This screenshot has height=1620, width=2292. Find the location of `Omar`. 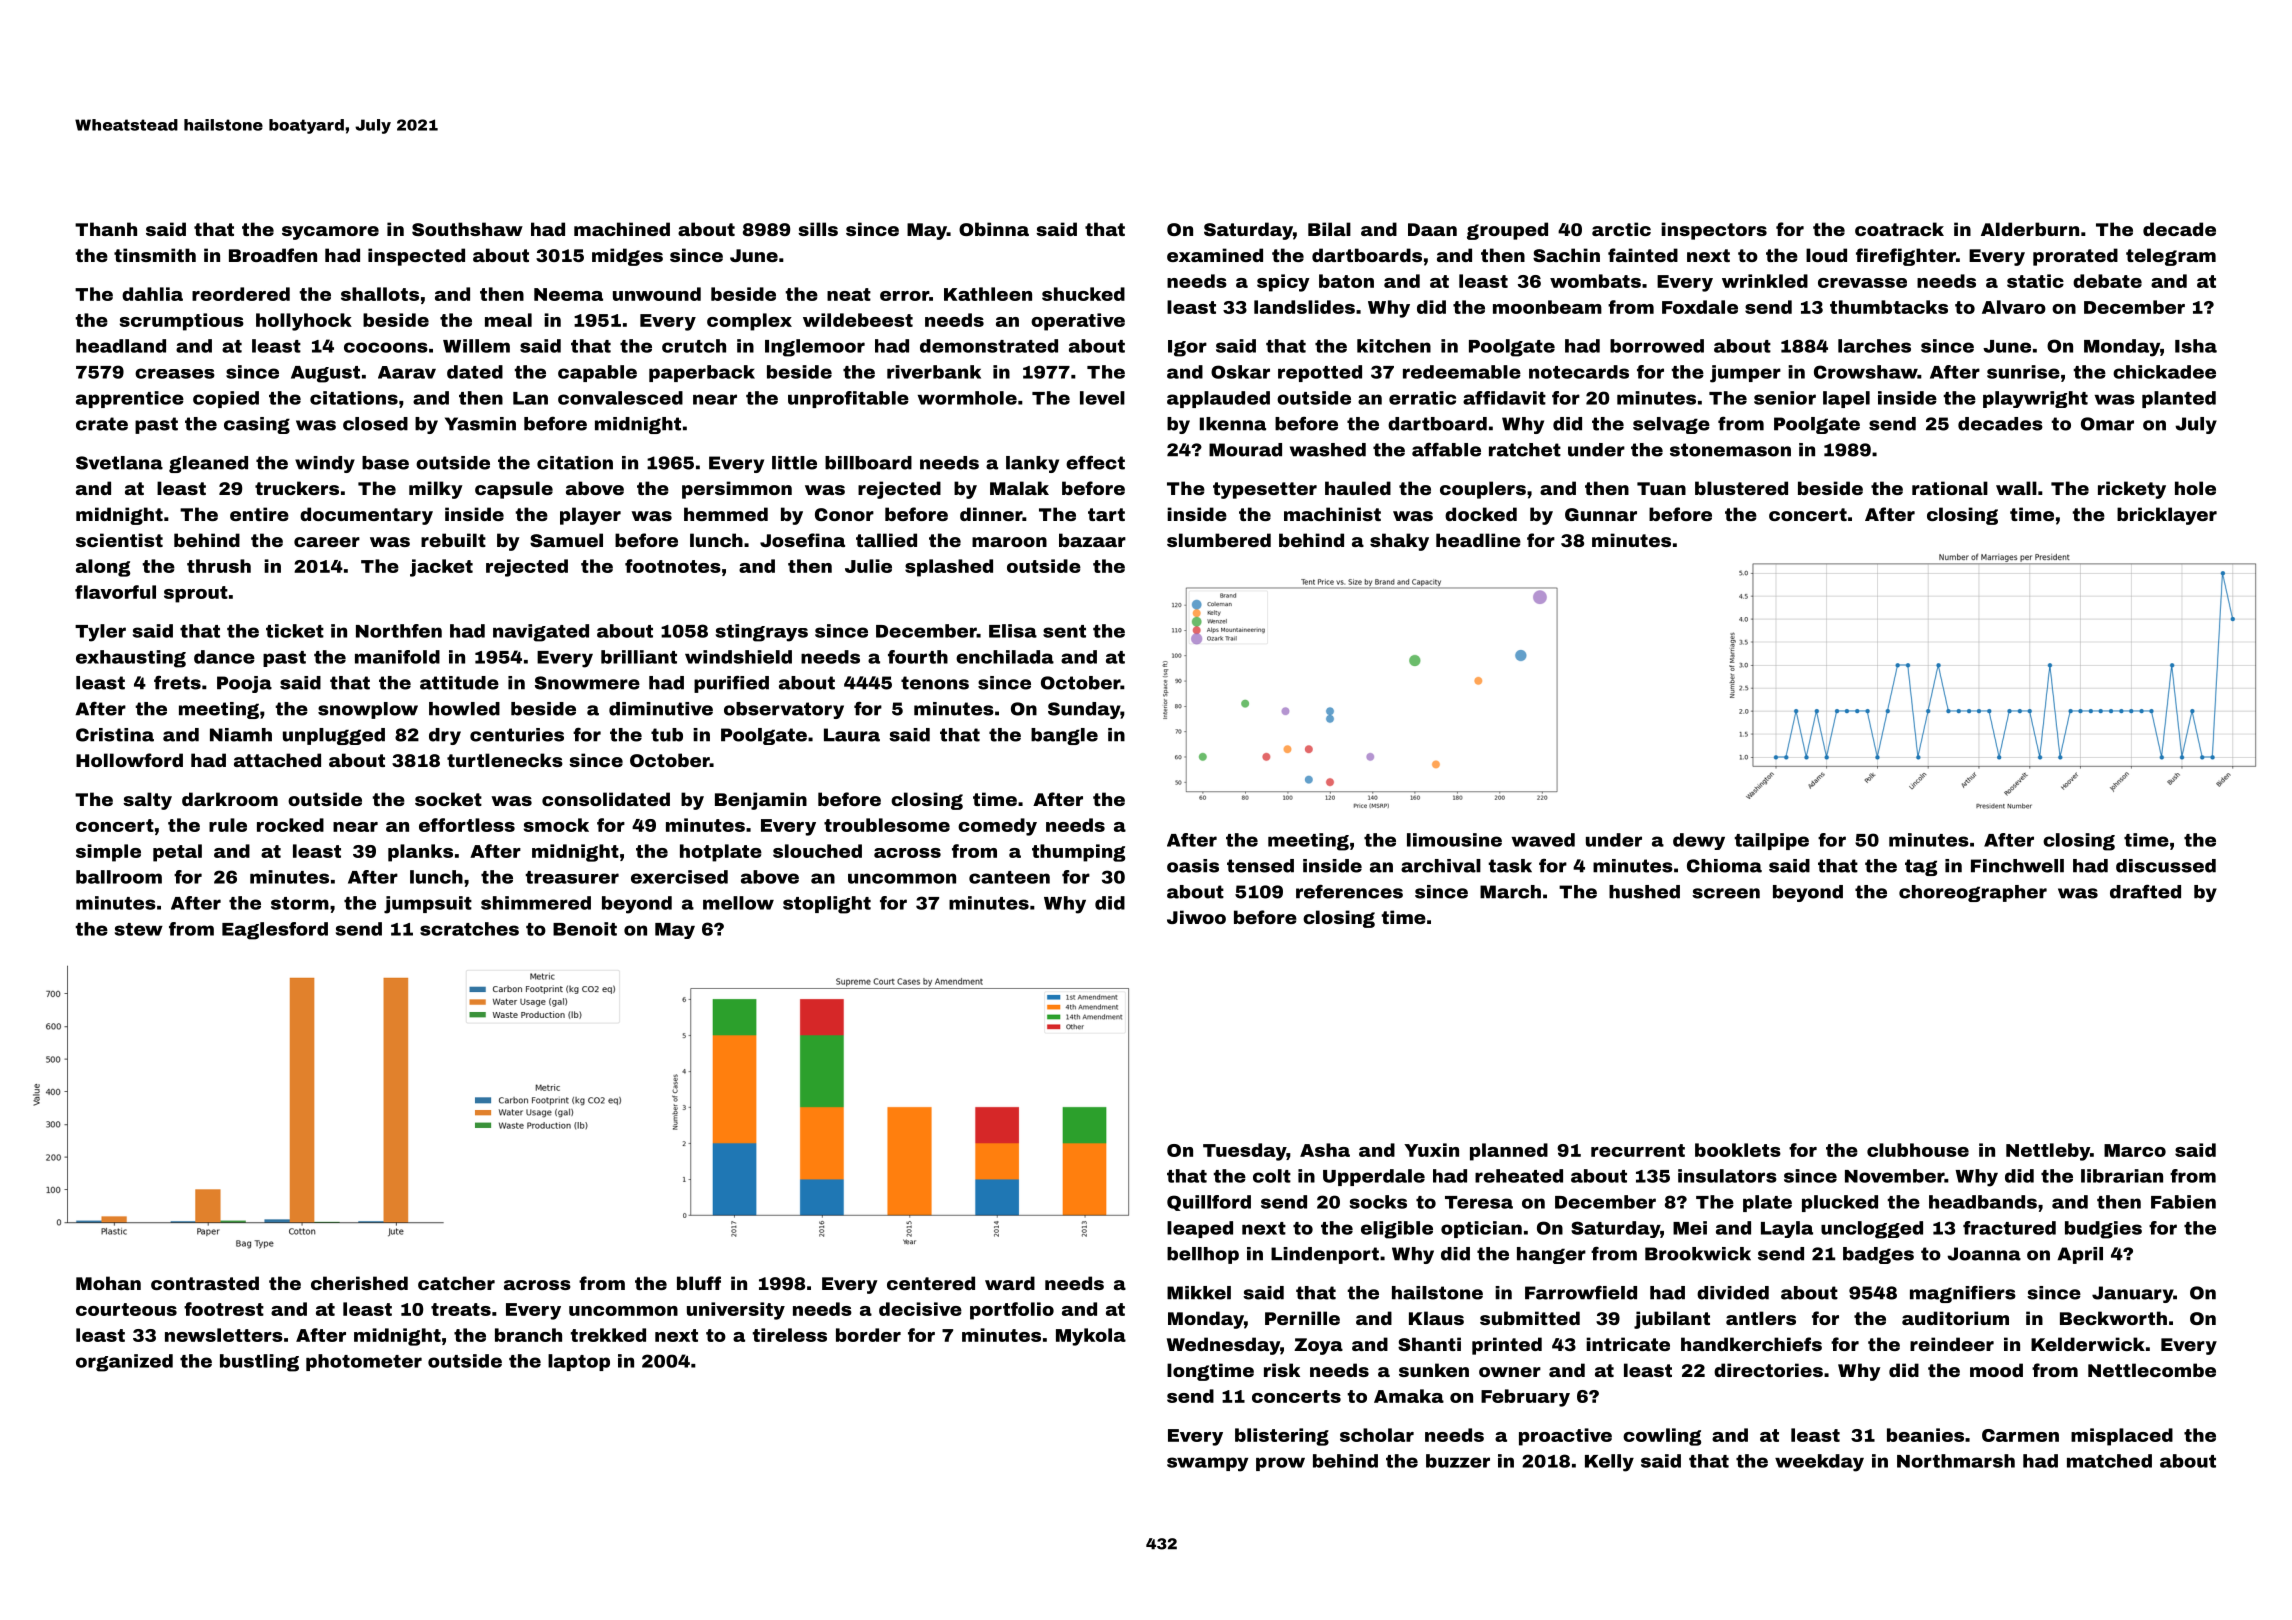

Omar is located at coordinates (2107, 424).
